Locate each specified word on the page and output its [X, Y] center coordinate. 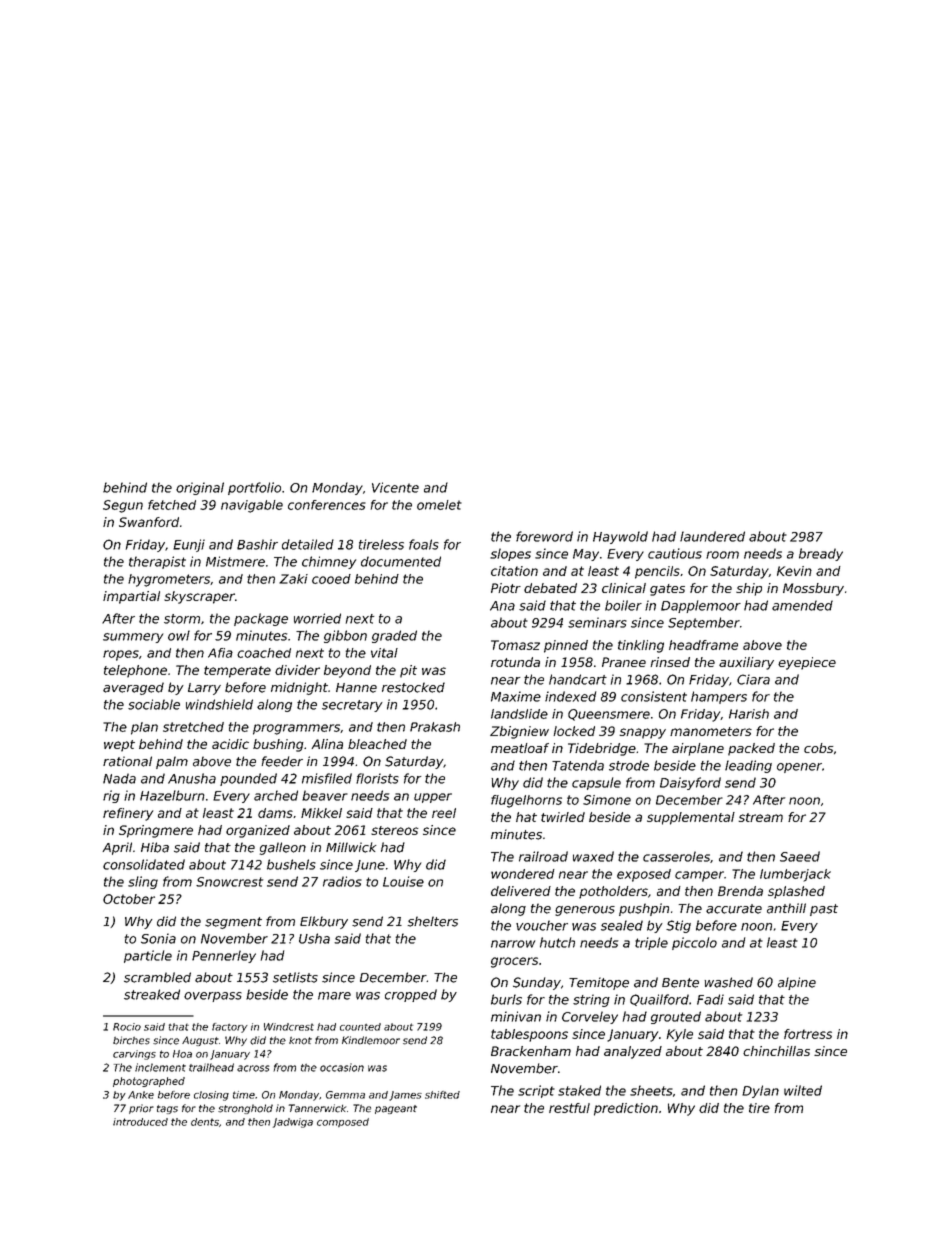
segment [233, 923]
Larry [204, 689]
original [200, 488]
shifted [442, 1095]
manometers [711, 731]
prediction [626, 1109]
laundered [712, 536]
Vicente [395, 487]
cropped [411, 995]
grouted [676, 1017]
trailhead [211, 1067]
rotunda [515, 662]
